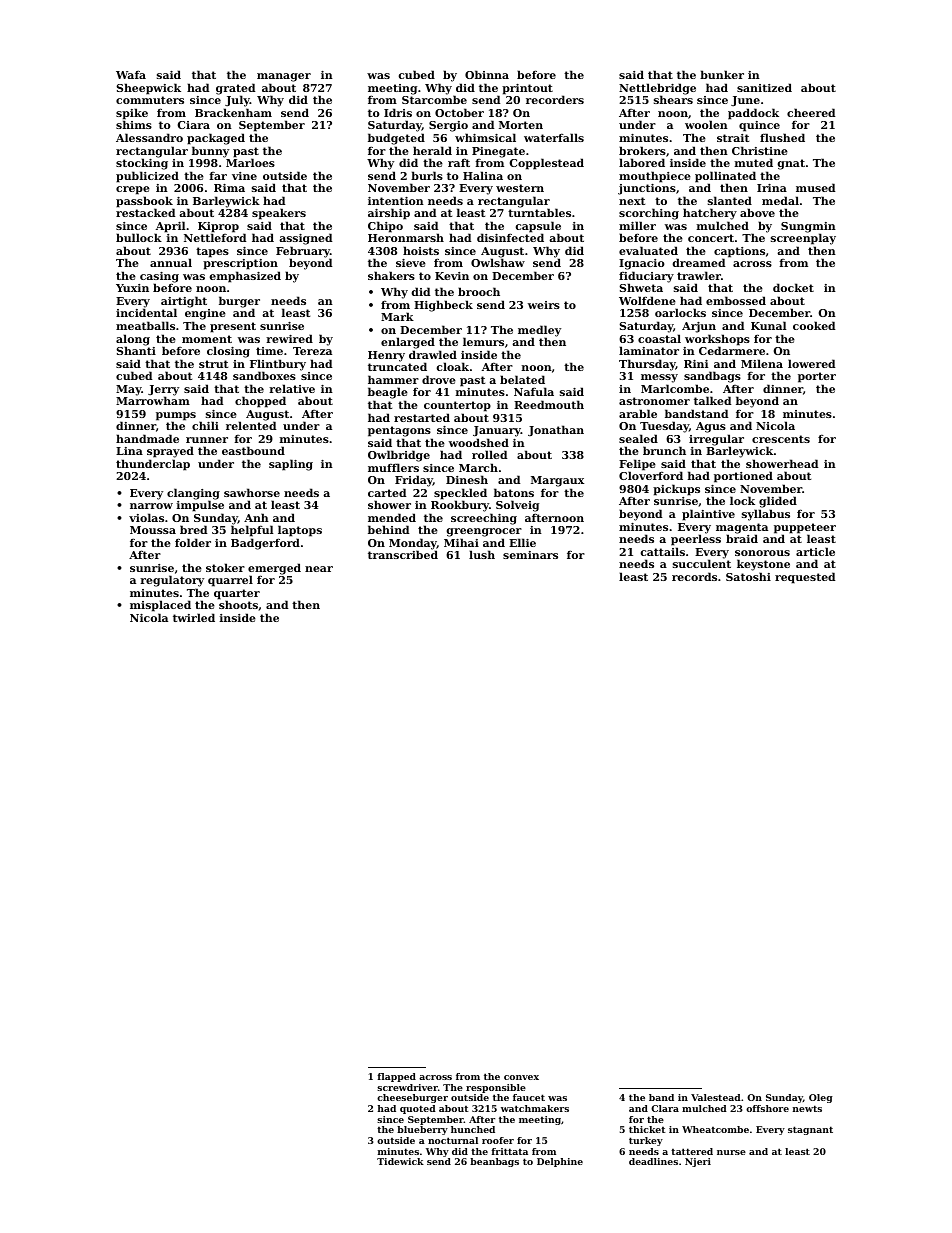 The width and height of the page is (952, 1233). Describe the element at coordinates (398, 112) in the page. I see `Idris` at that location.
